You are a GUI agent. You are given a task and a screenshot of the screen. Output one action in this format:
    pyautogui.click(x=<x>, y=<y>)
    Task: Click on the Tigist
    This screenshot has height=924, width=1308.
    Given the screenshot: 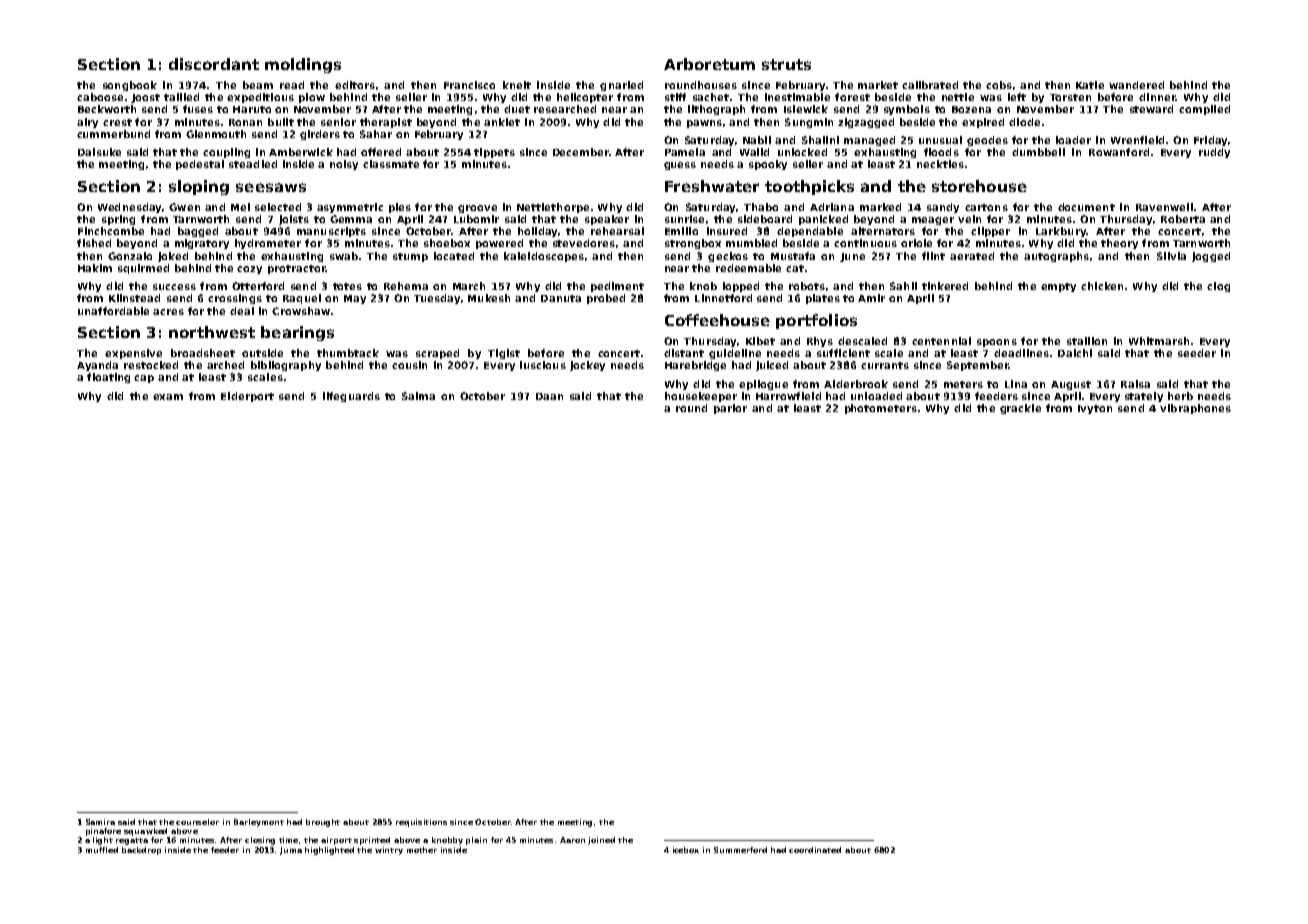 What is the action you would take?
    pyautogui.click(x=504, y=354)
